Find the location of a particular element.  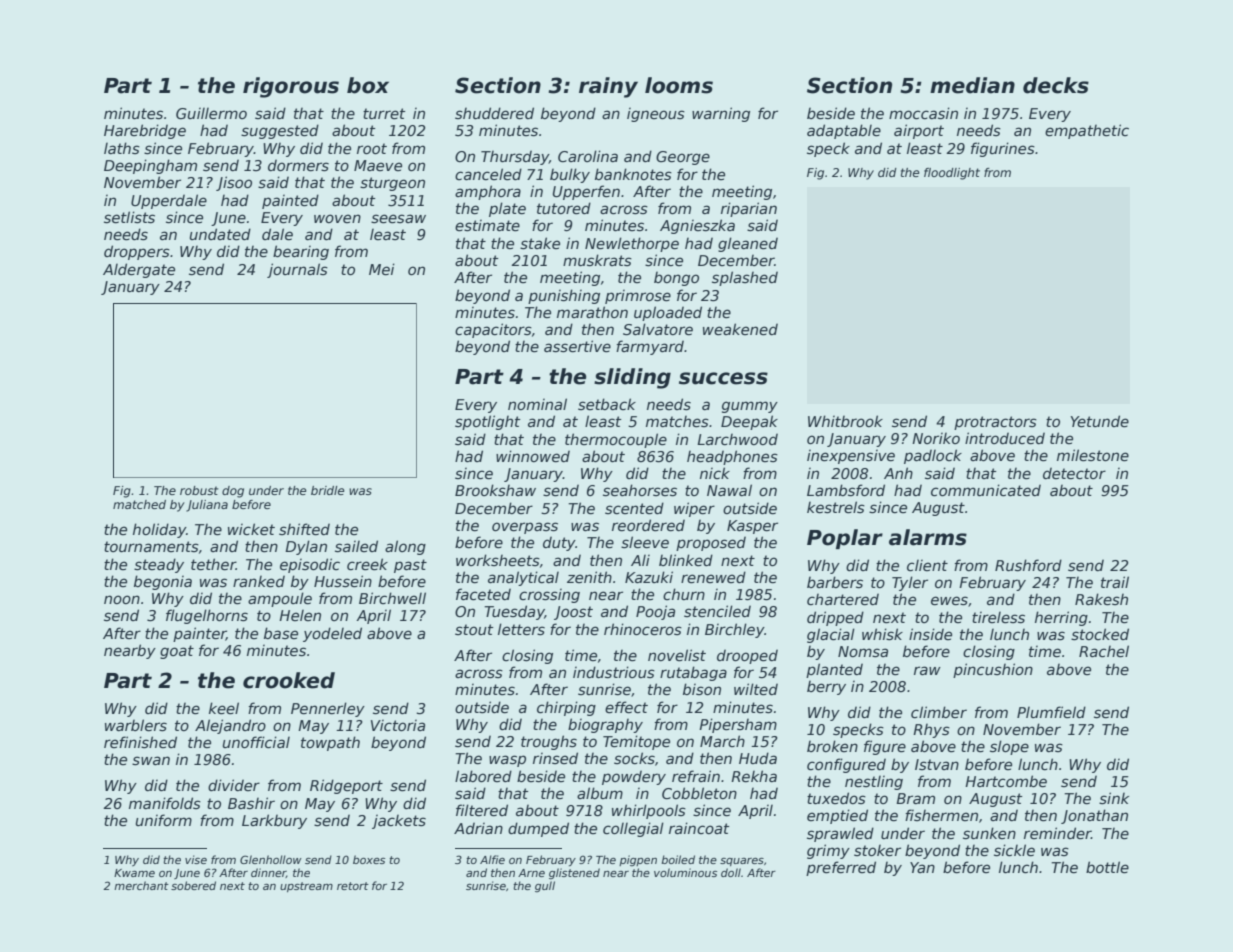

doll is located at coordinates (731, 872).
